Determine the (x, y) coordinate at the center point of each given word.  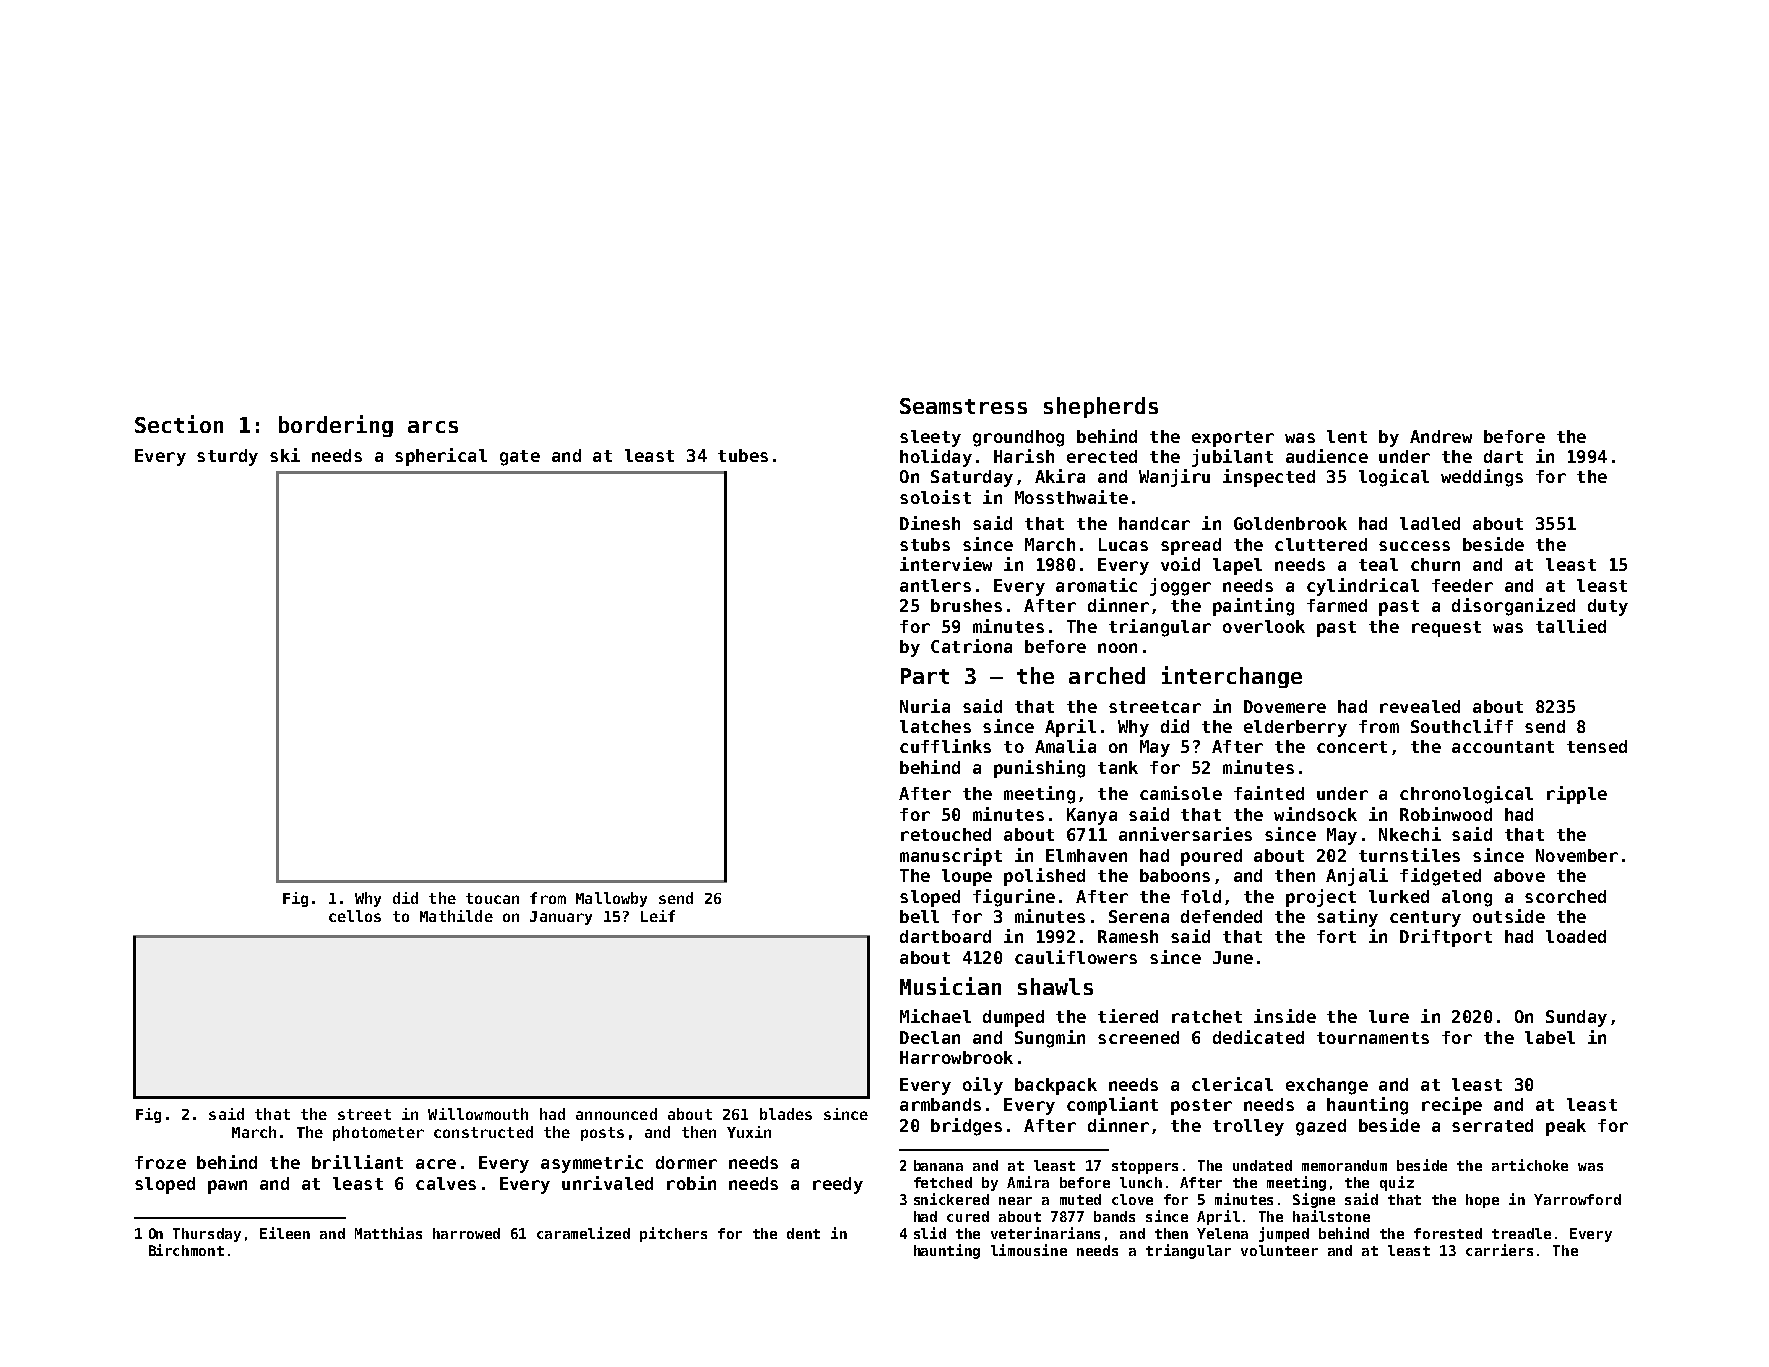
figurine (1014, 898)
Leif (658, 916)
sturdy (227, 457)
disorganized (1513, 607)
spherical (441, 457)
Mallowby (611, 899)
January (561, 918)
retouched (946, 834)
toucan (492, 898)
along (1467, 898)
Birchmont (186, 1250)
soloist (935, 497)
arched (1107, 675)
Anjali (1357, 877)
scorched (1565, 896)
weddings (1482, 478)
